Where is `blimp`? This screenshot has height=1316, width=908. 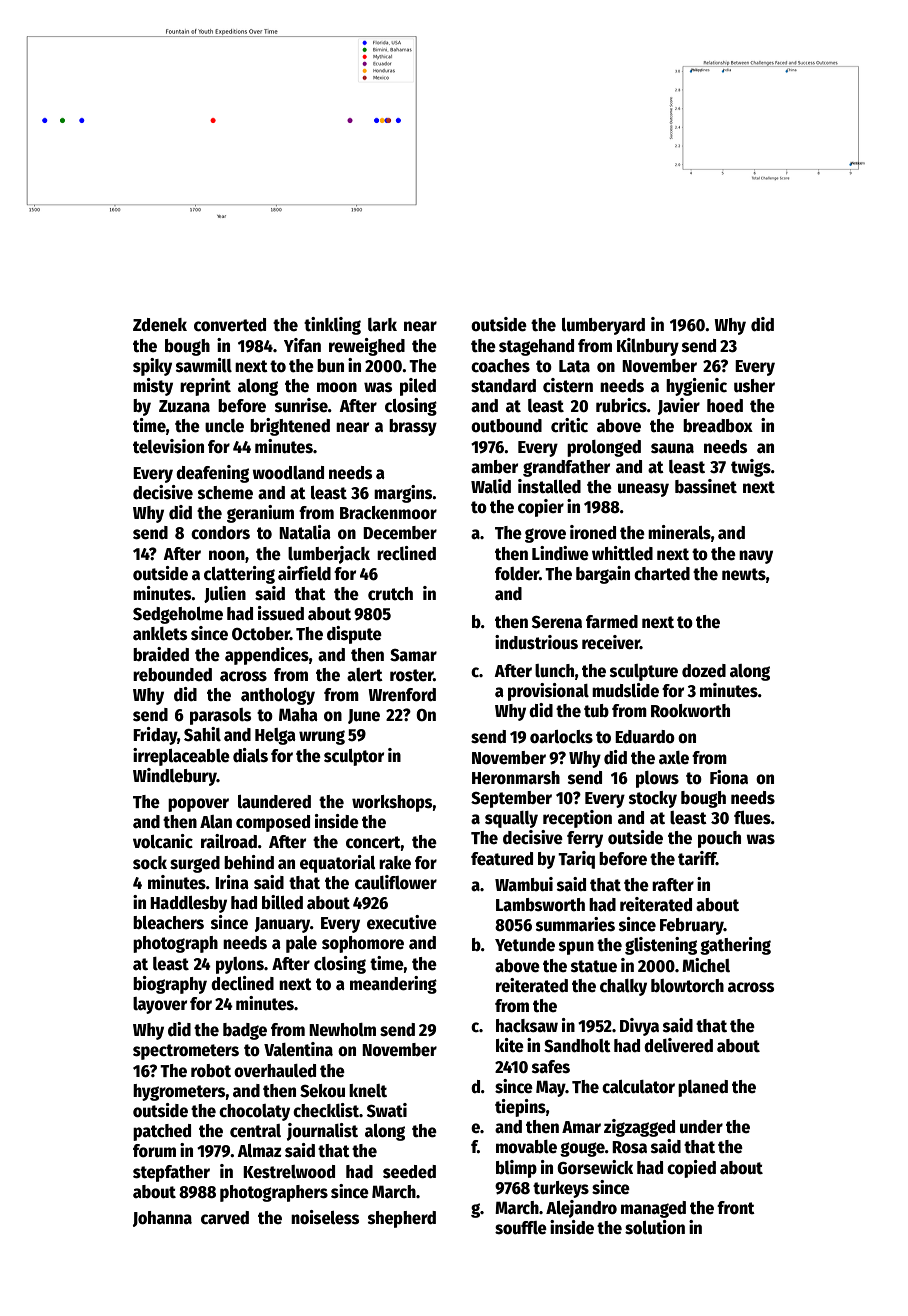 blimp is located at coordinates (516, 1169).
